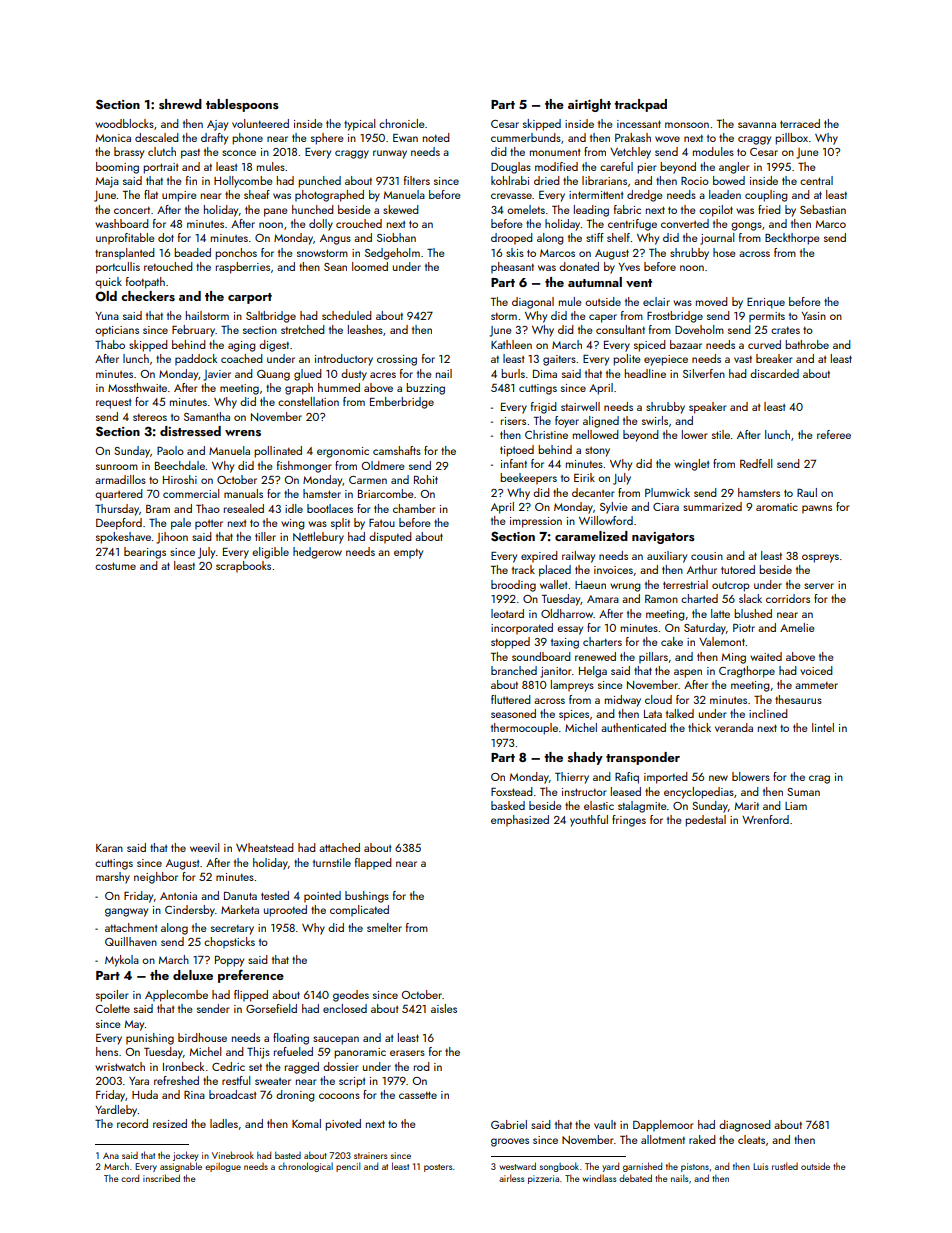  I want to click on tablespoons, so click(242, 105).
